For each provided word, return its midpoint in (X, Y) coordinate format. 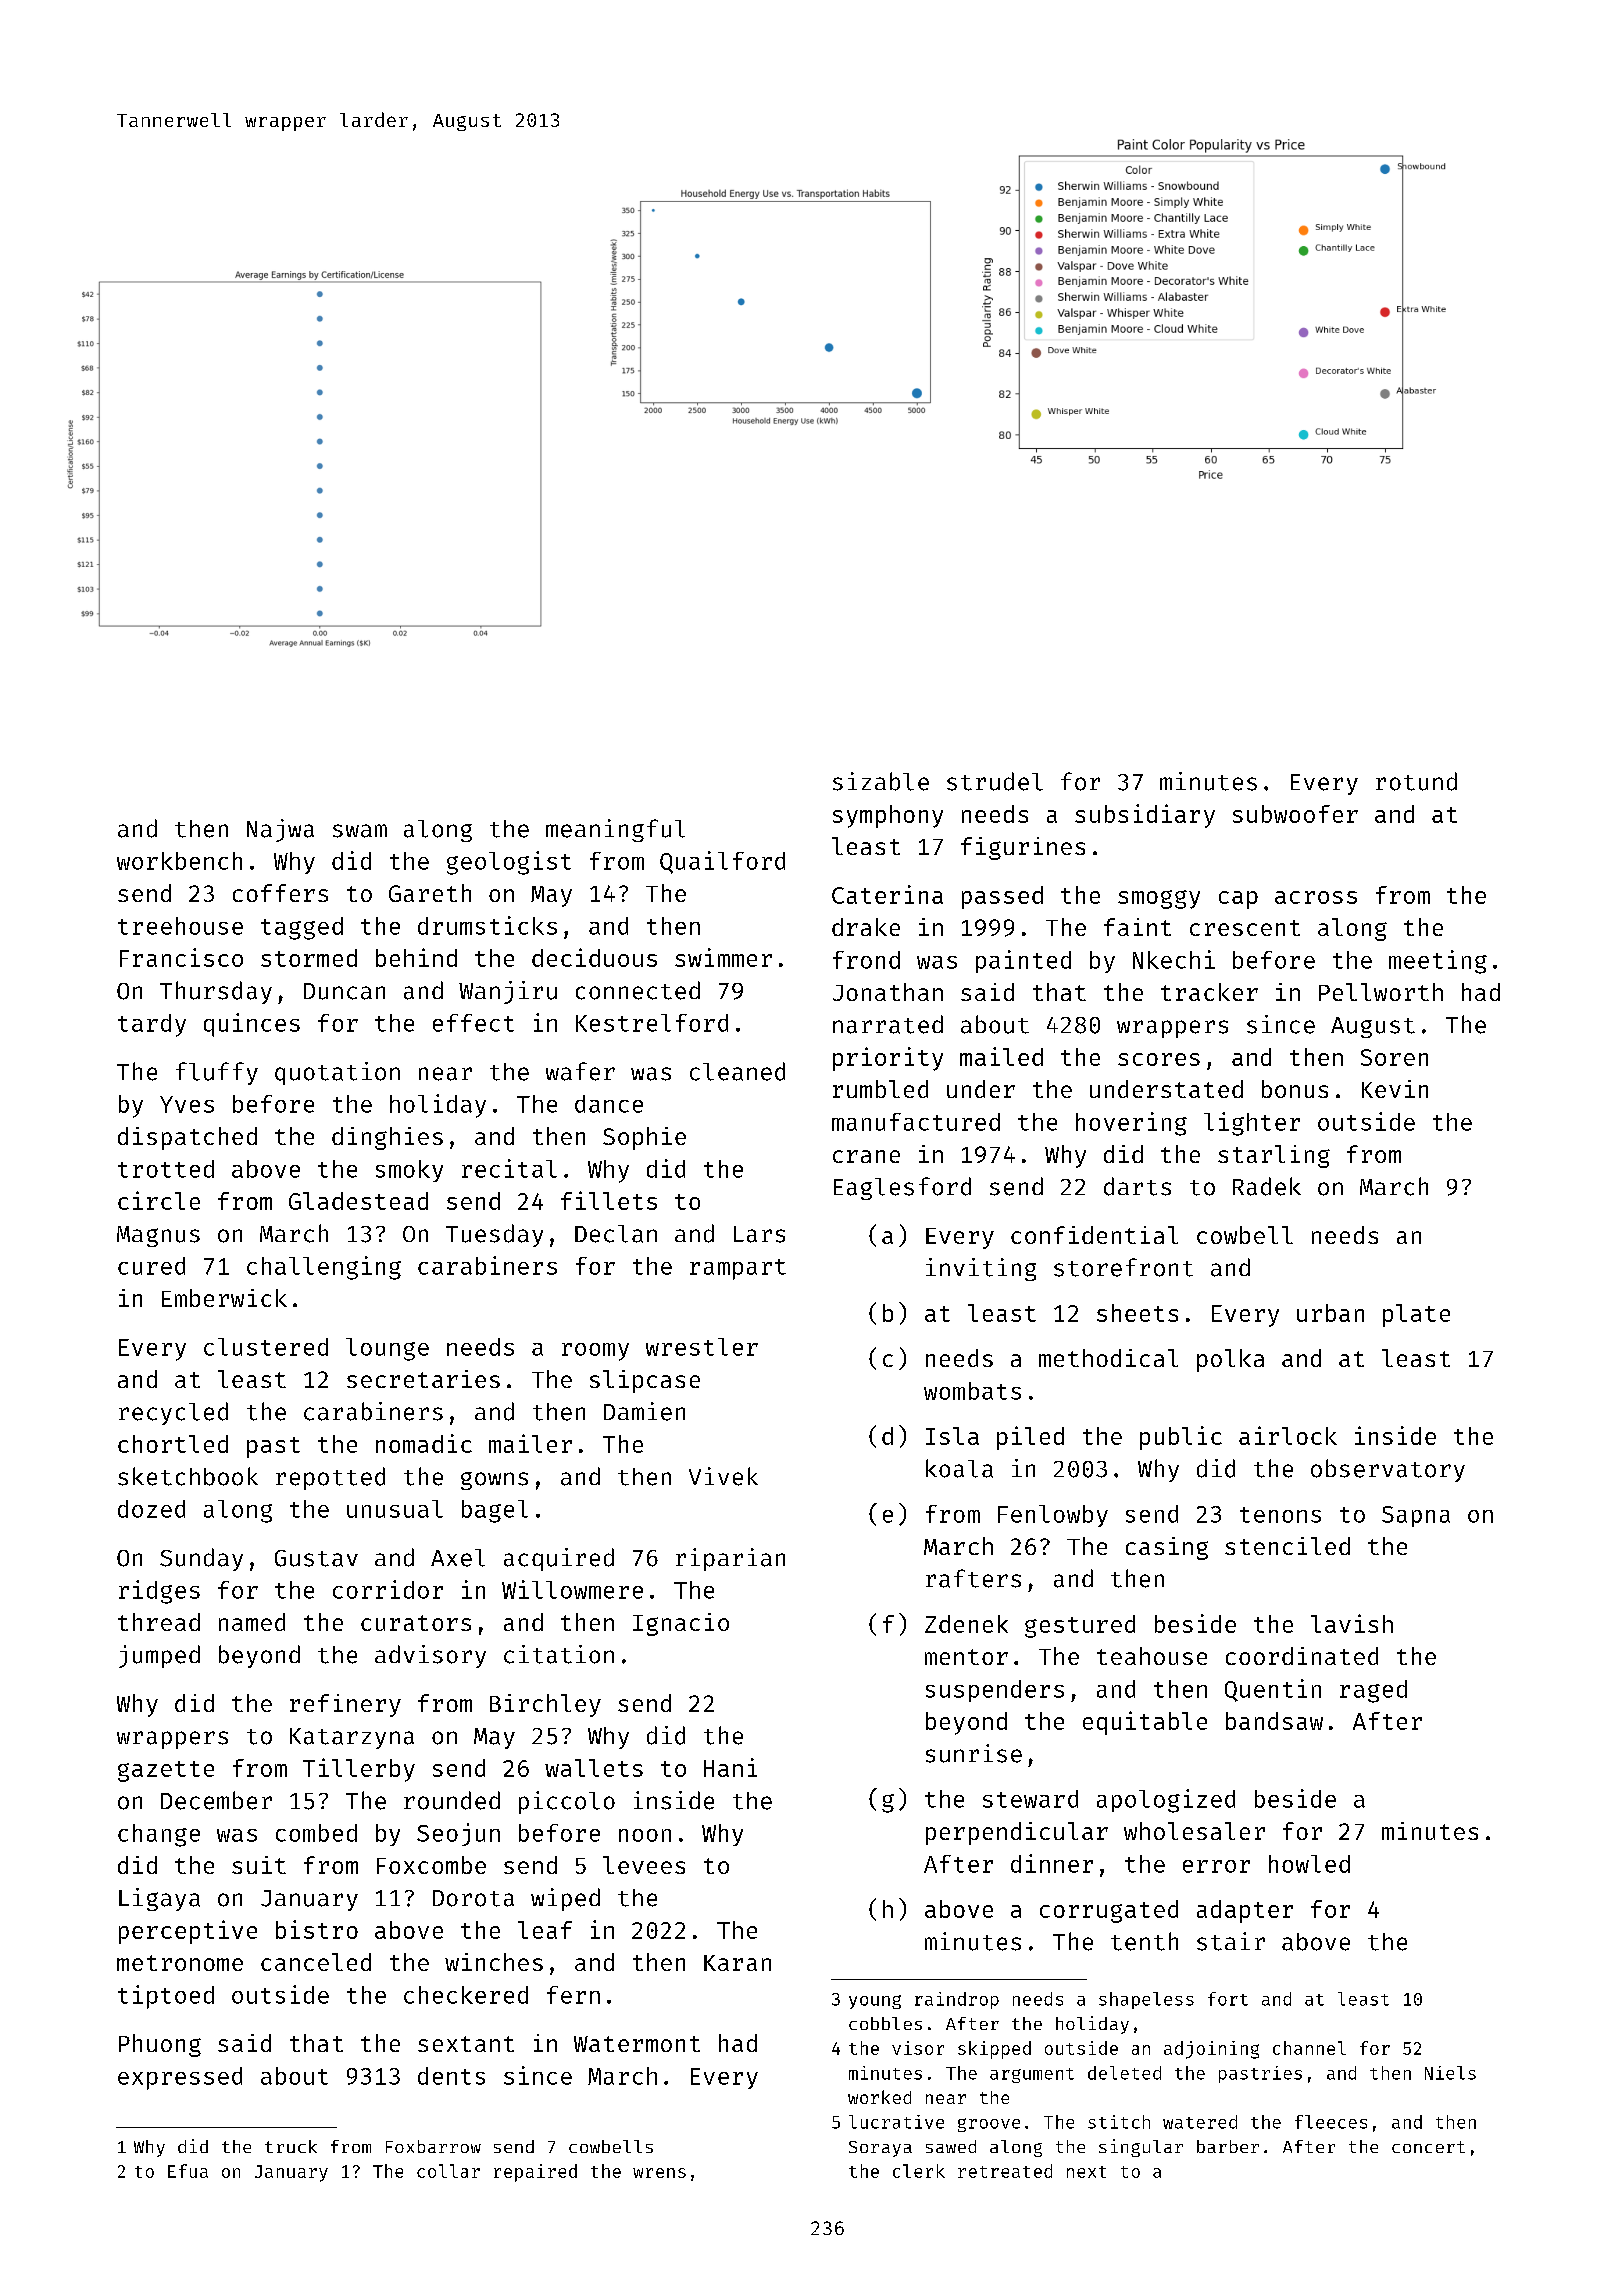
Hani (730, 1767)
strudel (995, 781)
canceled (316, 1962)
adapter (1245, 1911)
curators (416, 1623)
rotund (1416, 781)
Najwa (280, 830)
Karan (737, 1963)
